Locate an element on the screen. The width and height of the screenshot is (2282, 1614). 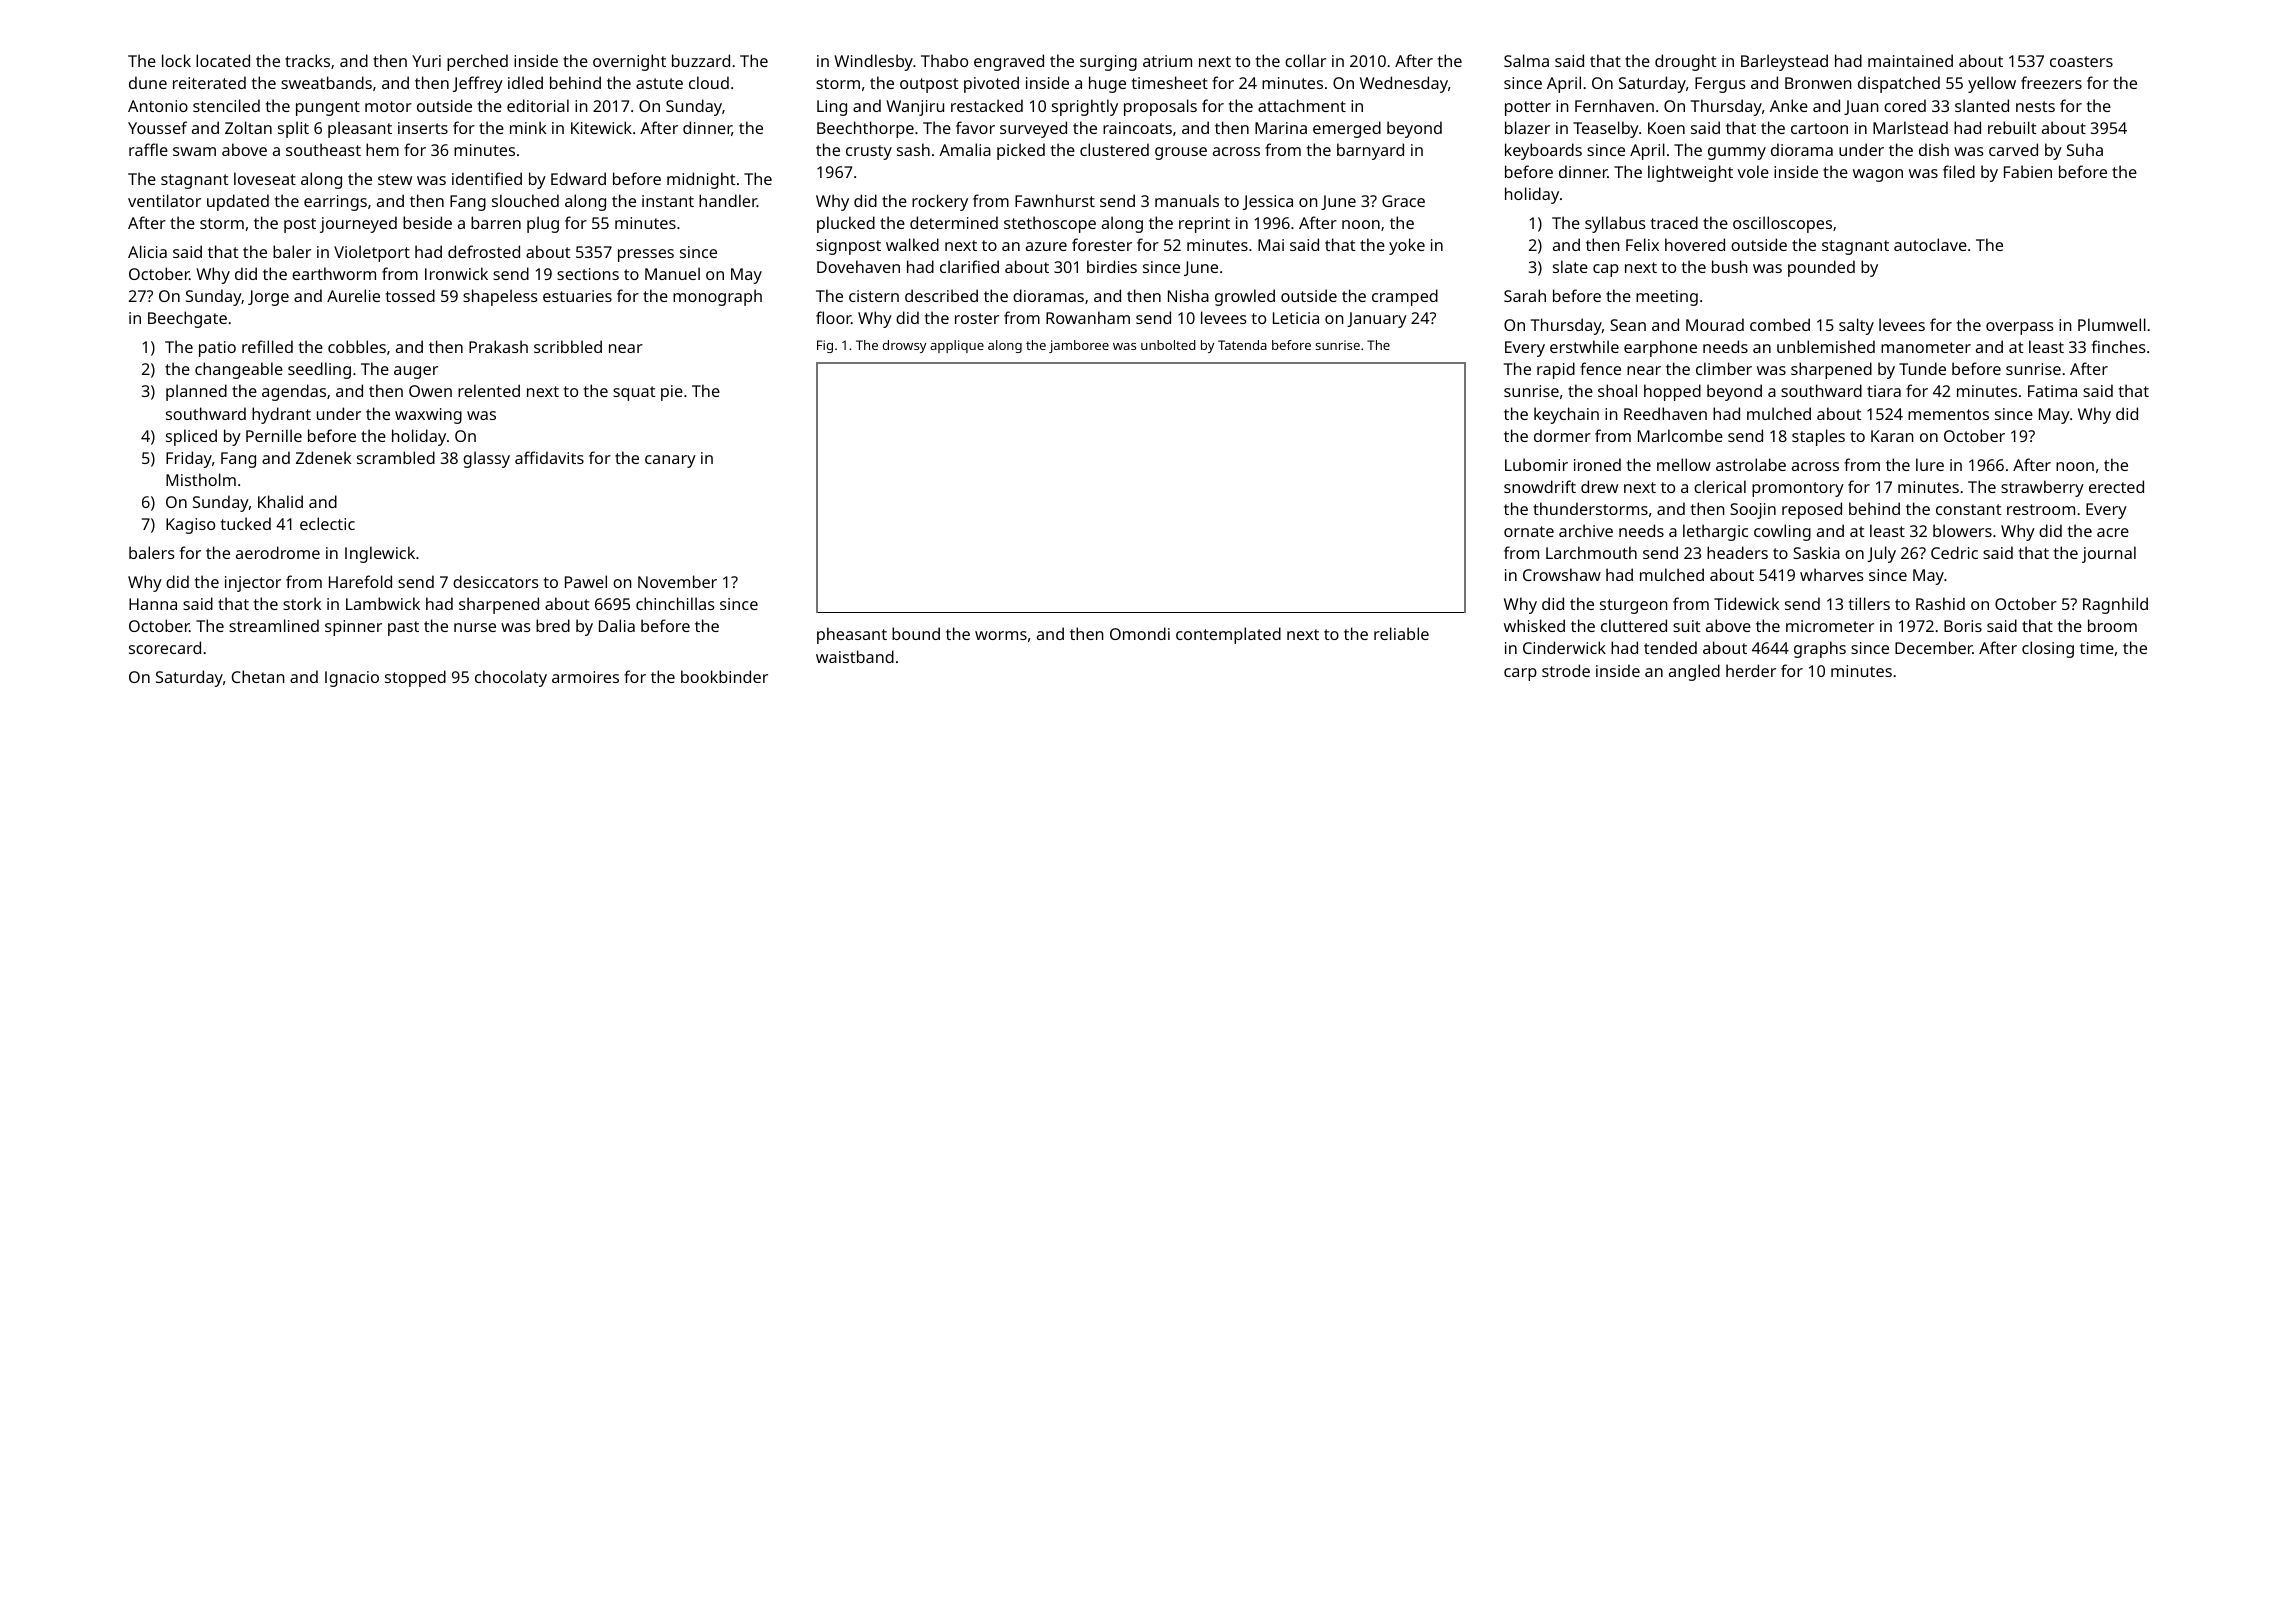
keychain is located at coordinates (1566, 415).
